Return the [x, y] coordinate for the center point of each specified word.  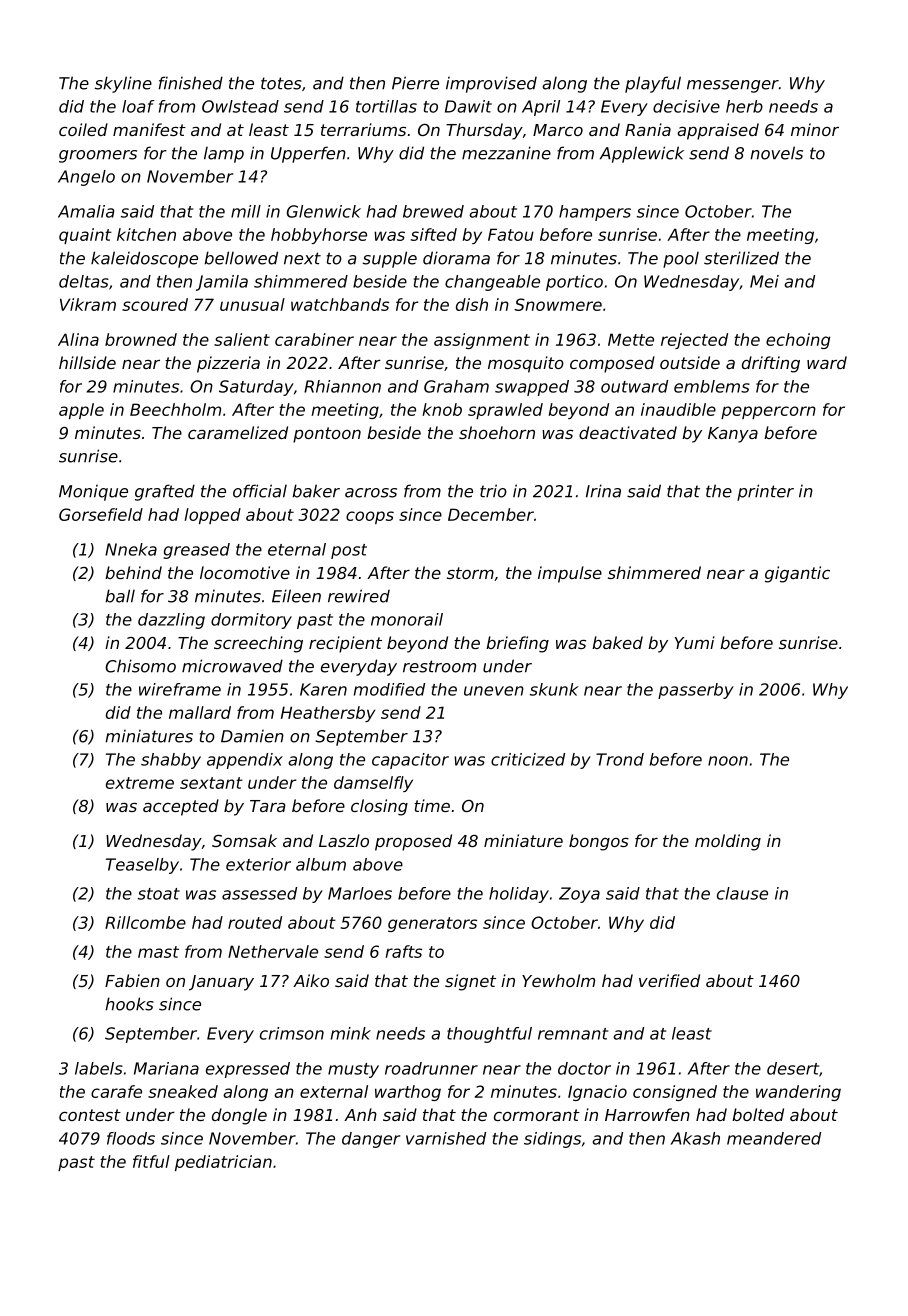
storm [470, 573]
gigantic [797, 574]
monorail [407, 619]
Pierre [415, 83]
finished [191, 83]
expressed [248, 1070]
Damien [252, 736]
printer [765, 492]
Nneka [131, 549]
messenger [733, 86]
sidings [552, 1140]
